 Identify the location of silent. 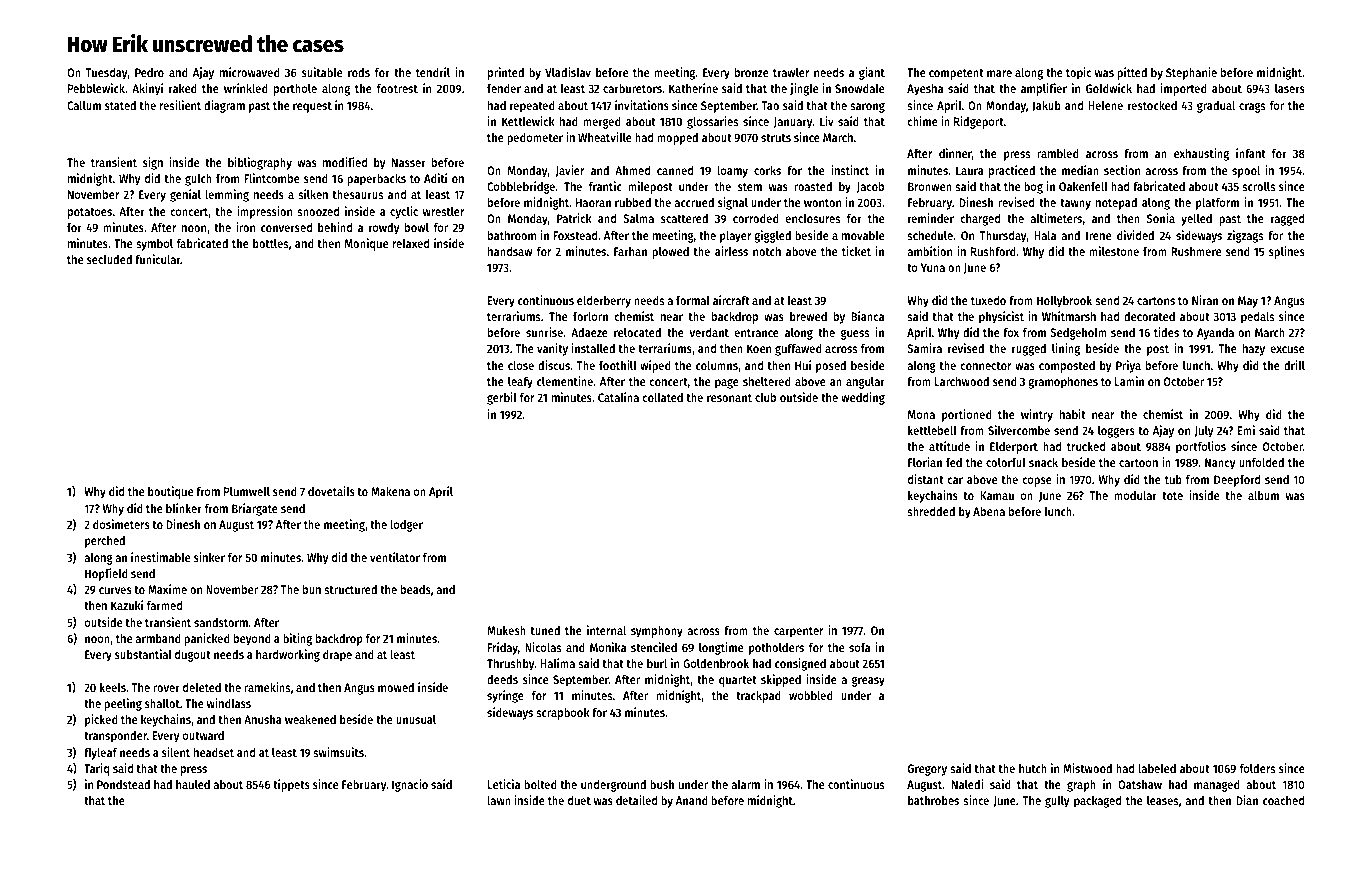
(176, 752).
